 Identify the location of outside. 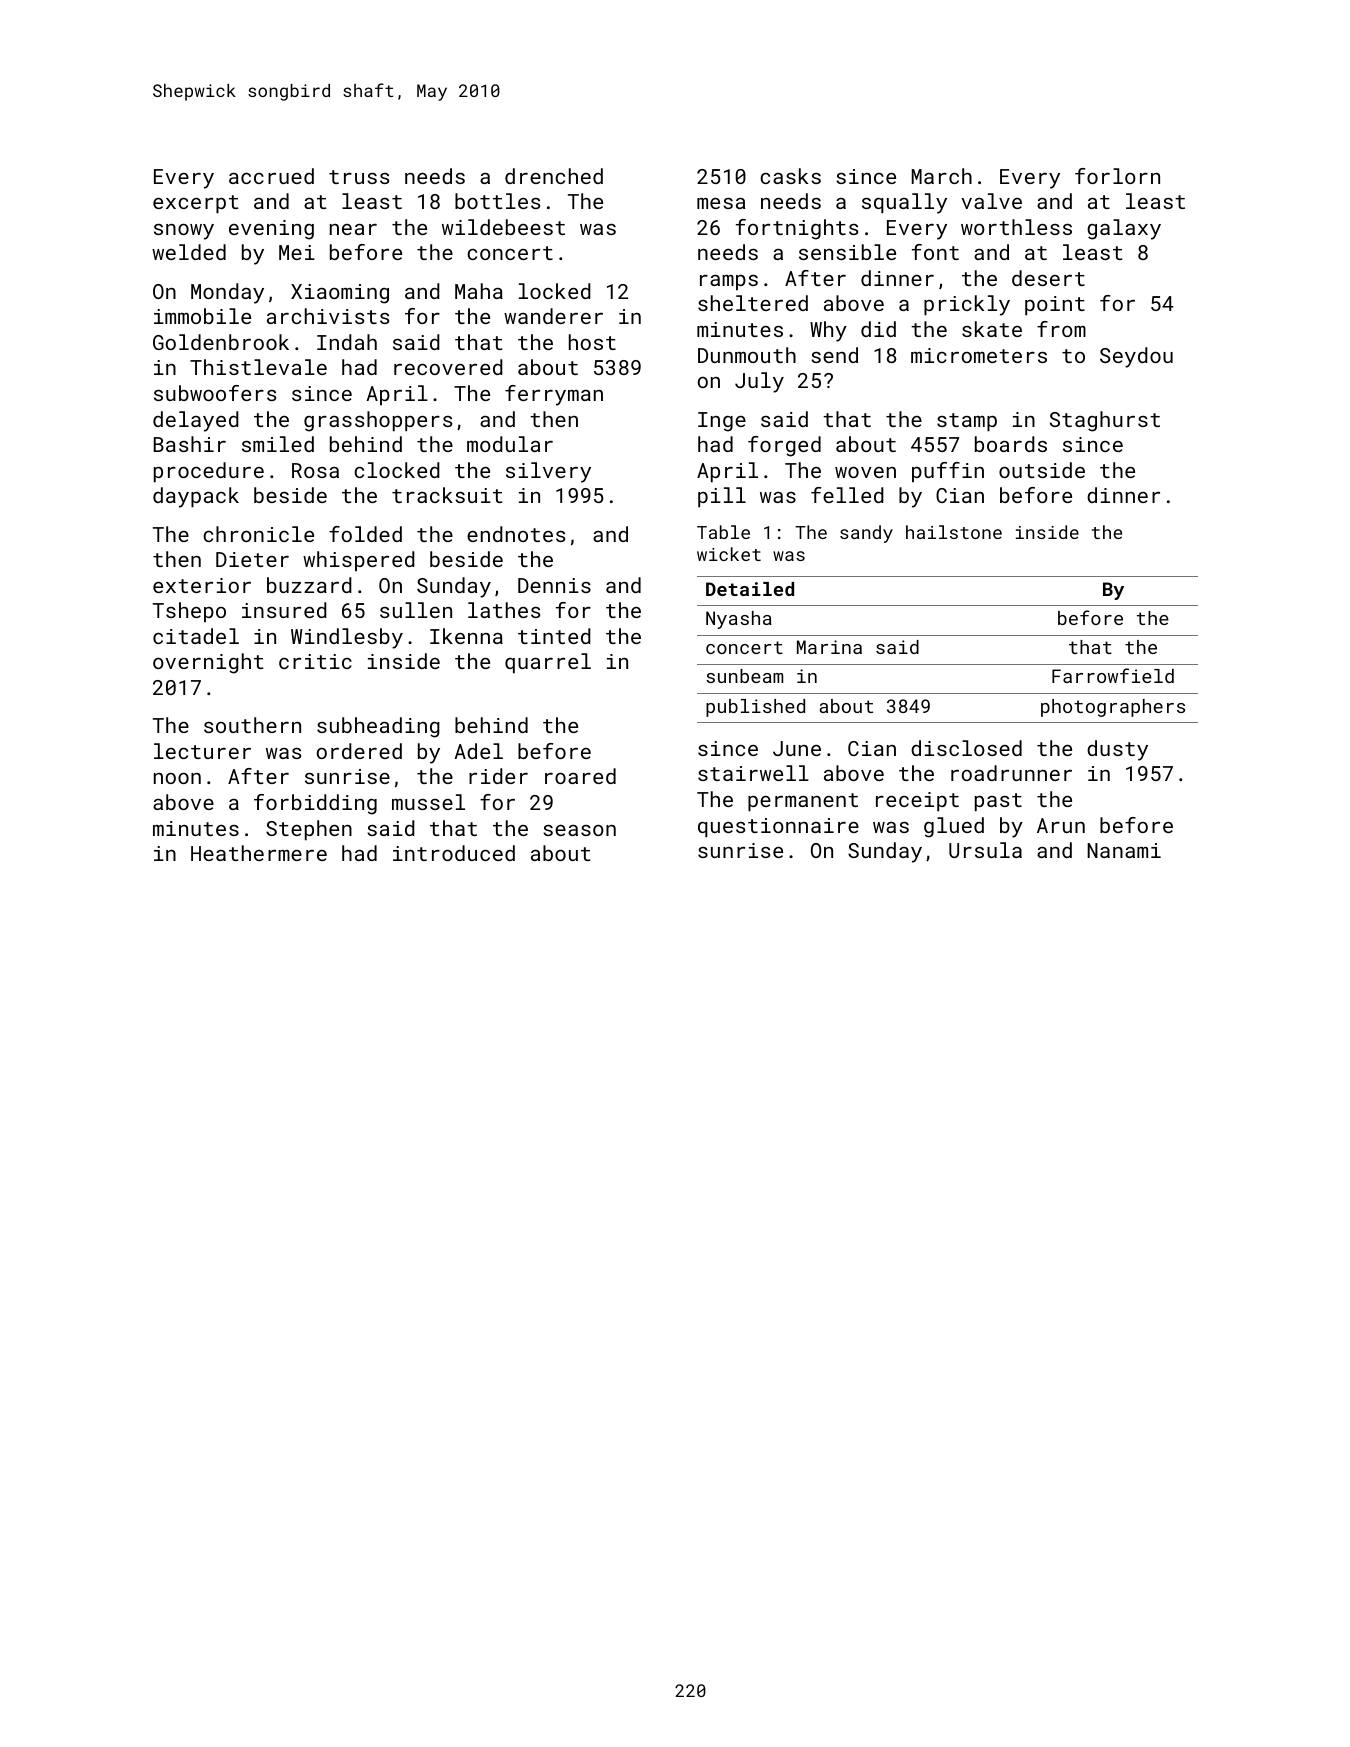
(1042, 470).
